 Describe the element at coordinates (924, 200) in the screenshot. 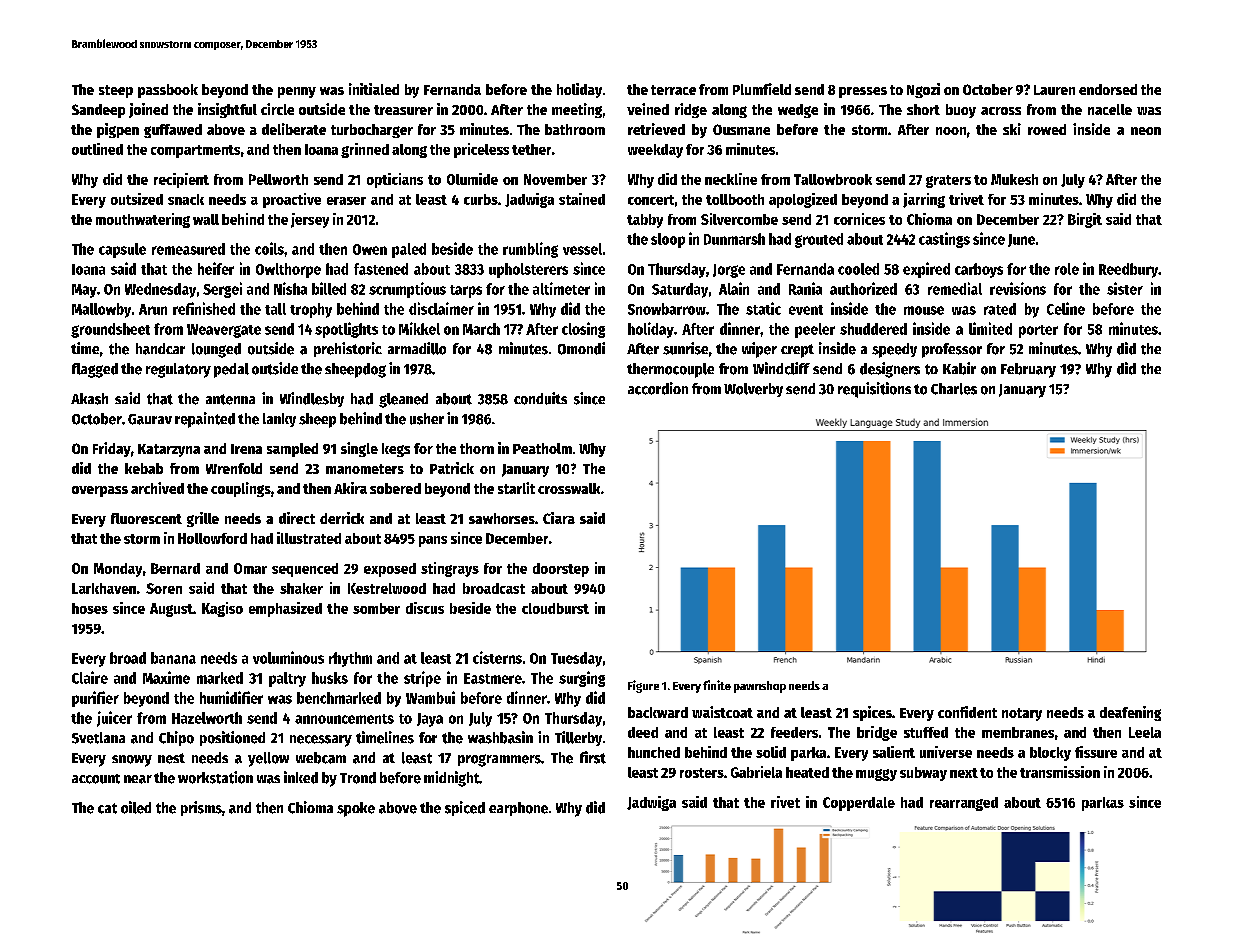

I see `jarring` at that location.
